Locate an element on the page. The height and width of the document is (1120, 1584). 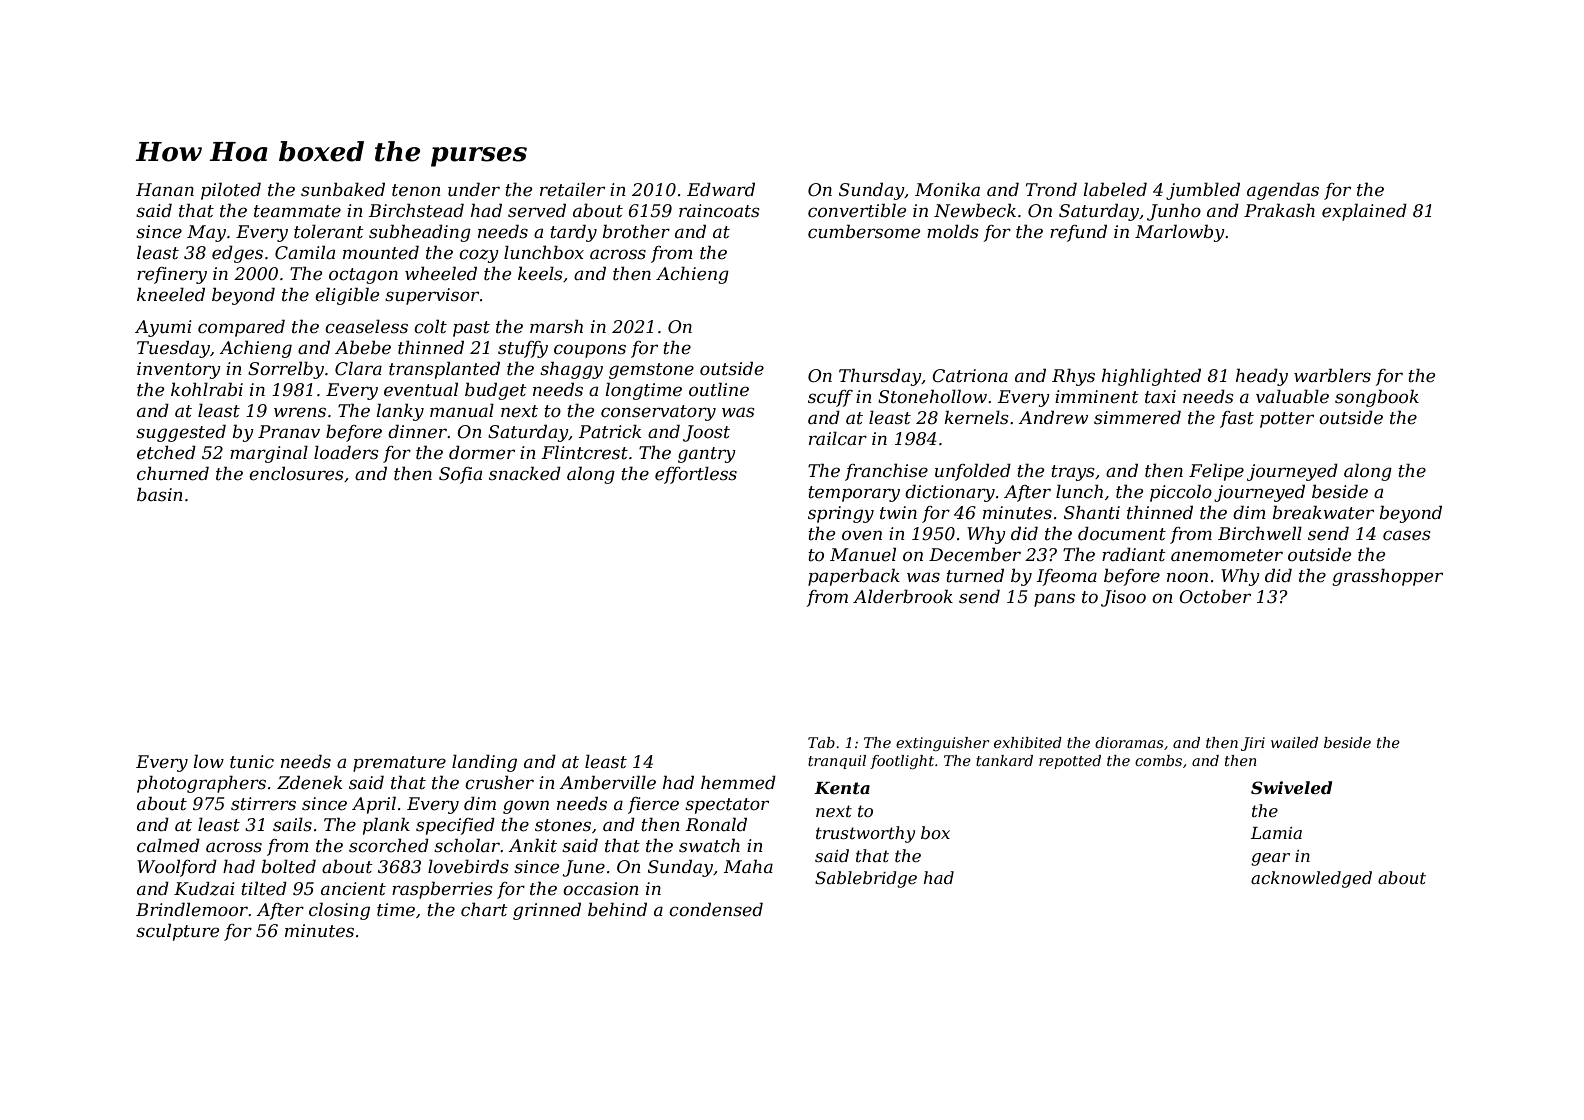
Edward is located at coordinates (721, 189).
